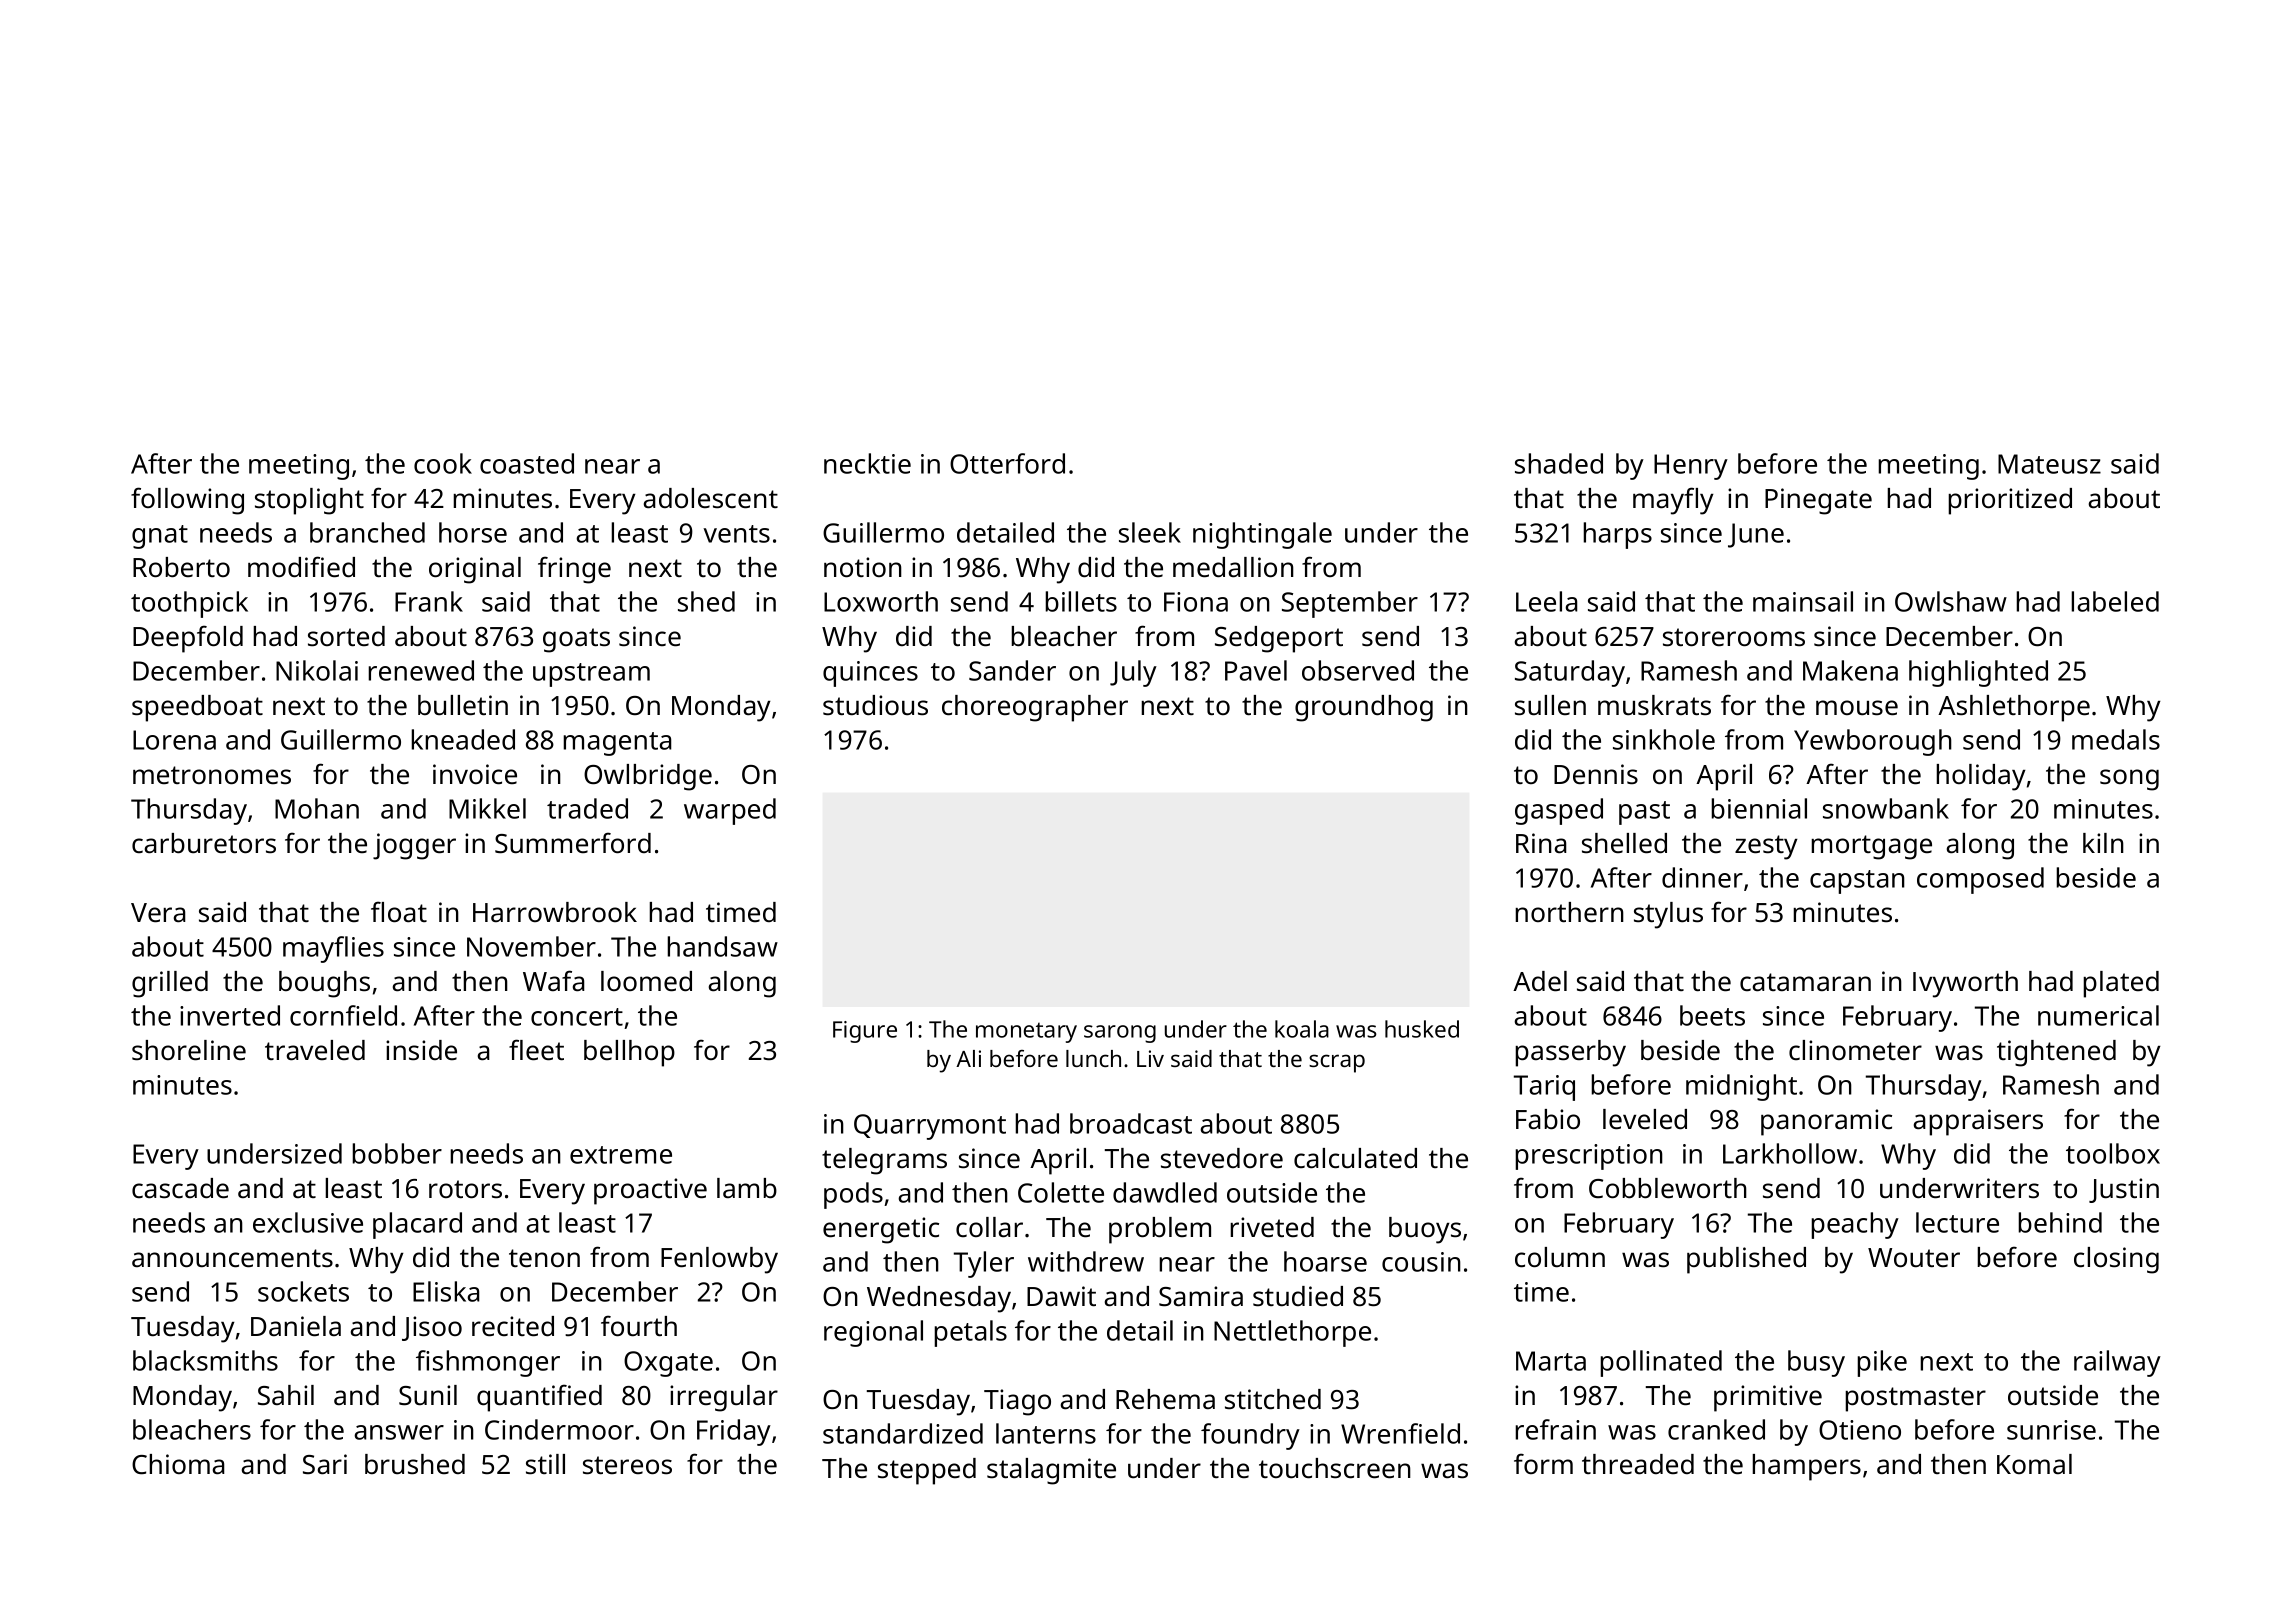 The width and height of the image is (2292, 1620). What do you see at coordinates (2121, 984) in the image?
I see `plated` at bounding box center [2121, 984].
